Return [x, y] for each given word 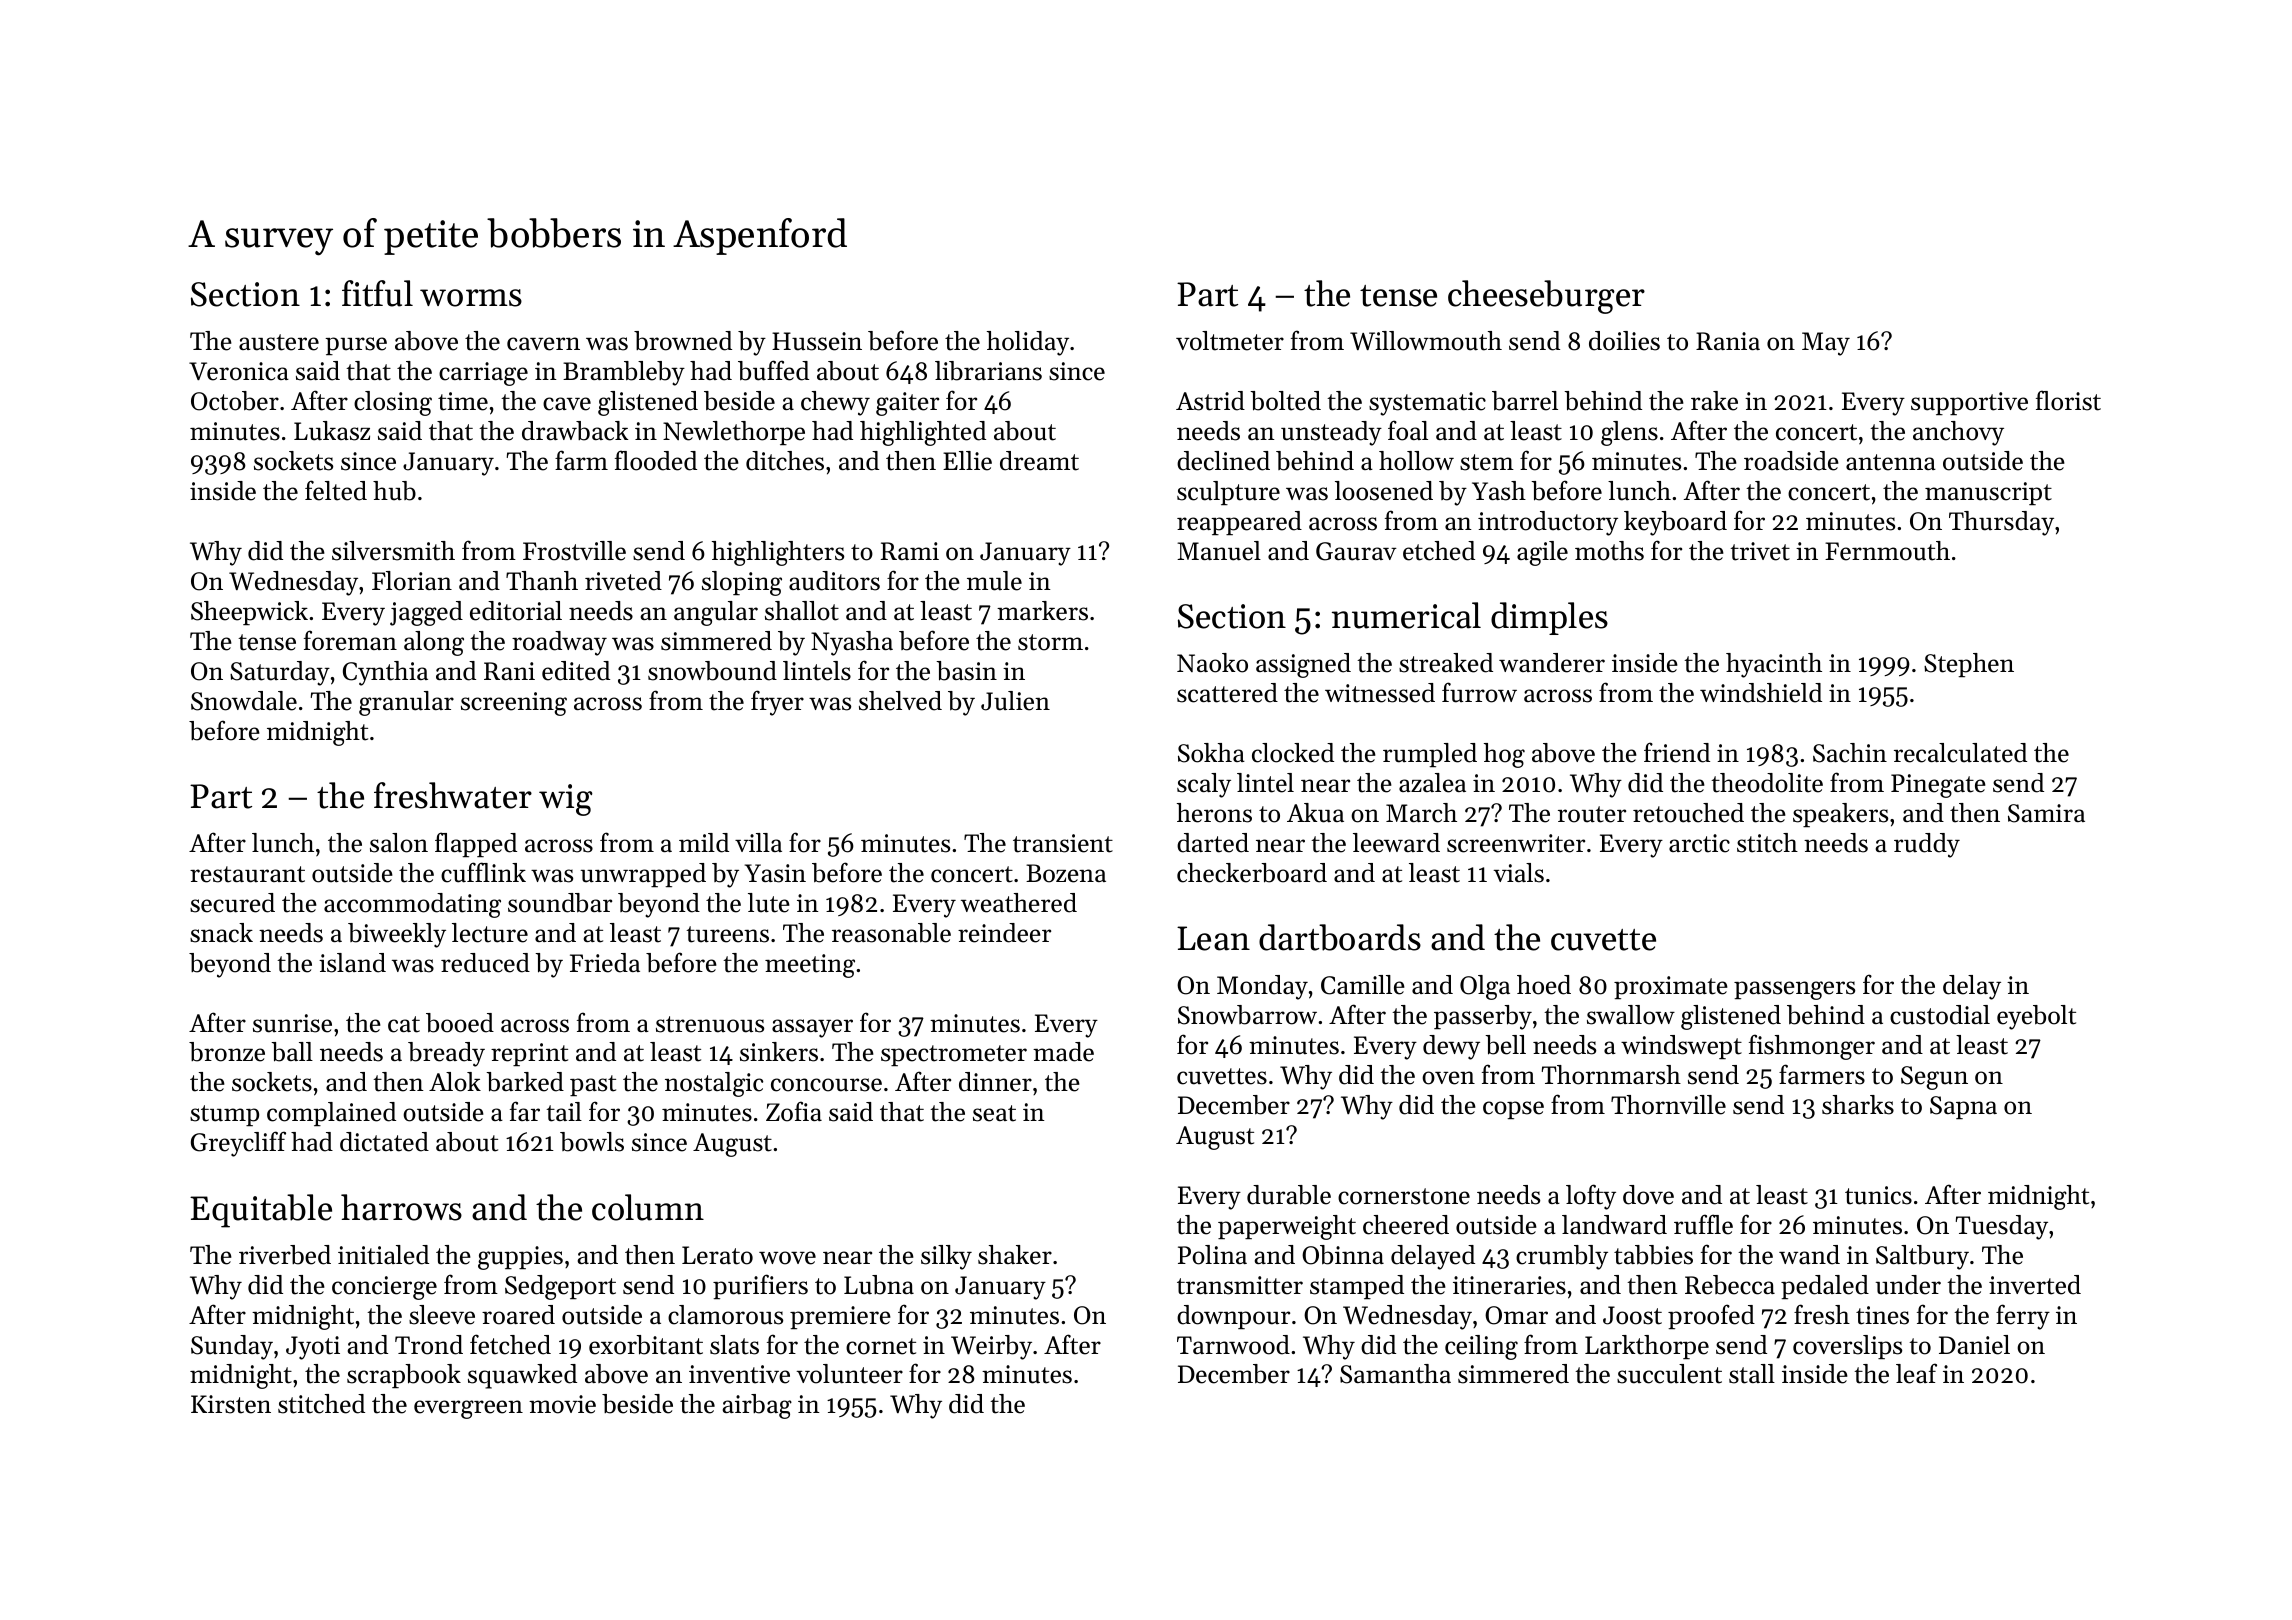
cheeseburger [1546, 297]
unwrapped [643, 875]
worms [471, 298]
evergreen [468, 1409]
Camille [1363, 985]
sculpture [1228, 493]
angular [716, 613]
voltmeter [1230, 341]
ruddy [1927, 845]
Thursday [2001, 523]
